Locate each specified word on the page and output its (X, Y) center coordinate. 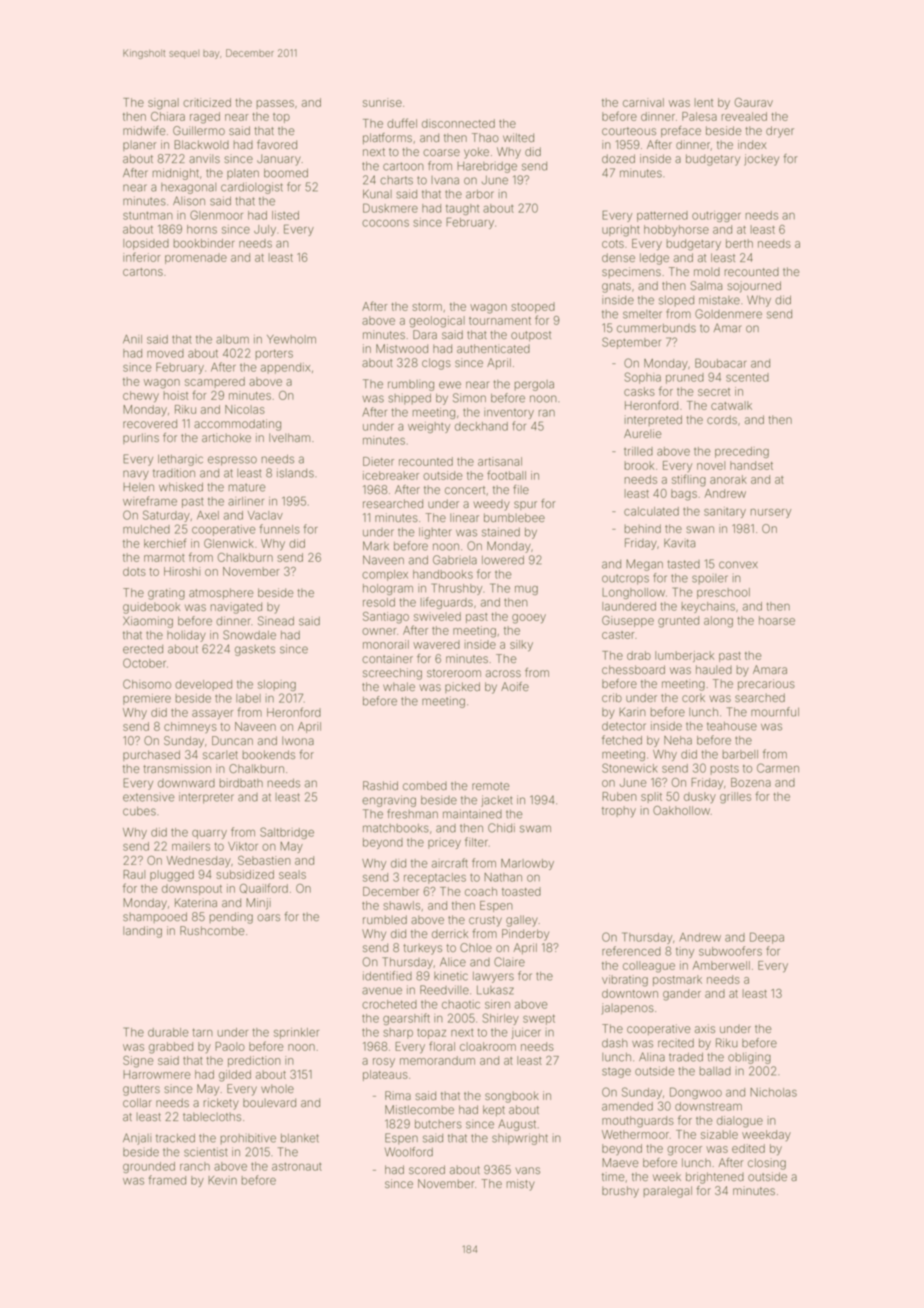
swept (539, 1019)
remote (490, 786)
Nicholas (773, 1092)
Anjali (137, 1139)
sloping (277, 685)
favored (277, 144)
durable (168, 1032)
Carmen (778, 768)
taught (462, 209)
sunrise (382, 102)
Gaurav (753, 102)
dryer (780, 132)
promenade (196, 258)
